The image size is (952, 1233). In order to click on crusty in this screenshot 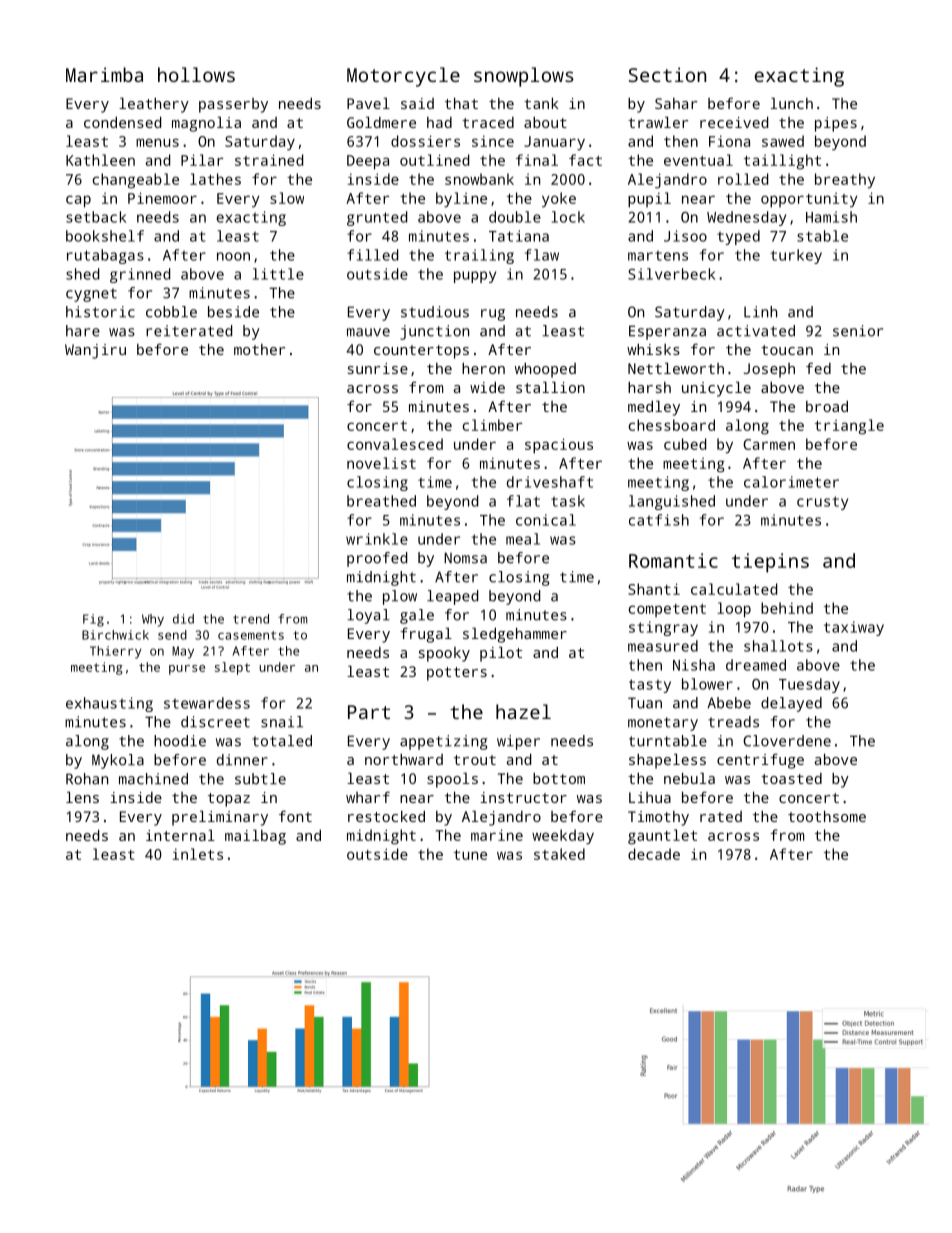, I will do `click(822, 503)`.
